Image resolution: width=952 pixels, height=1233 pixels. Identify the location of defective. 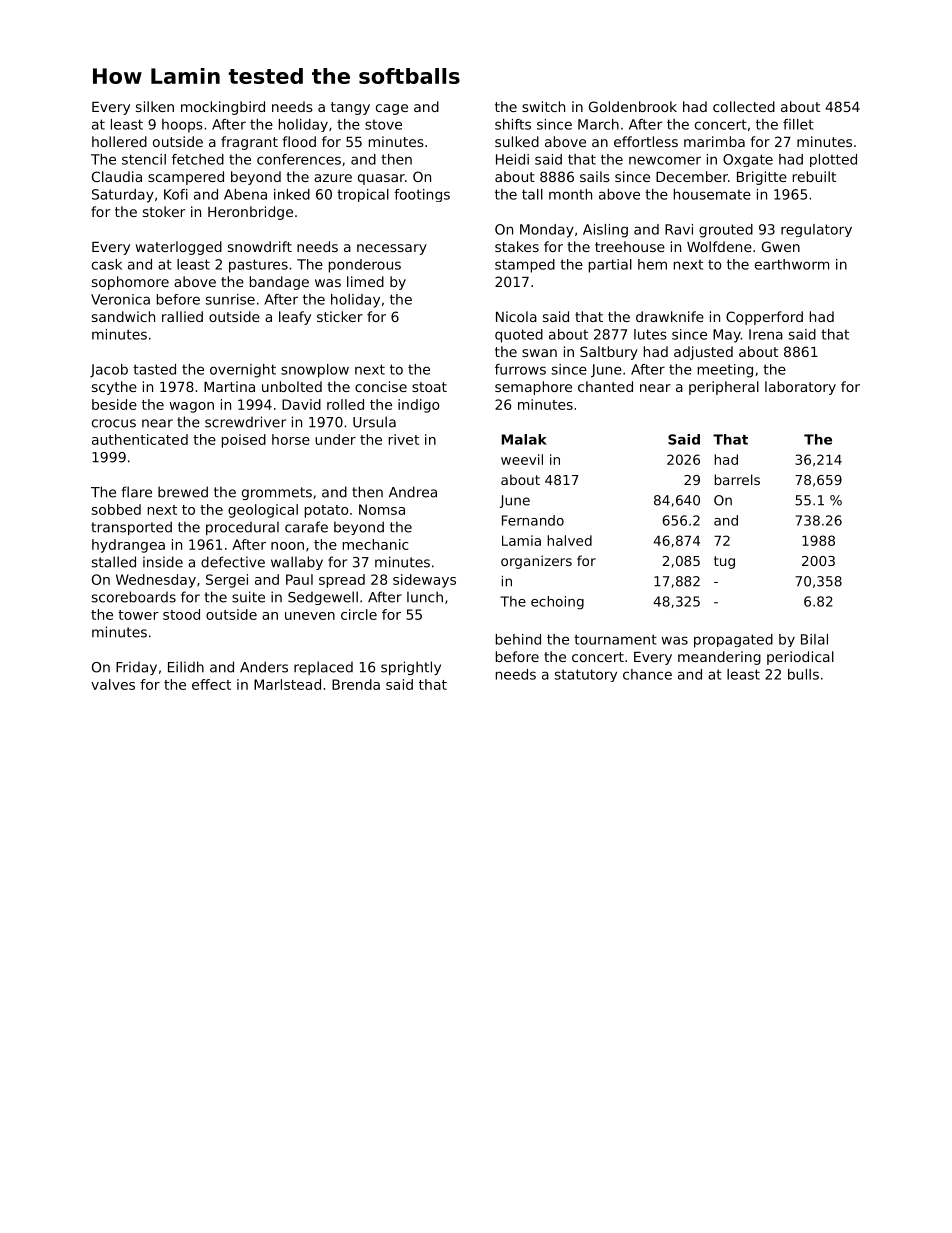
(233, 562).
